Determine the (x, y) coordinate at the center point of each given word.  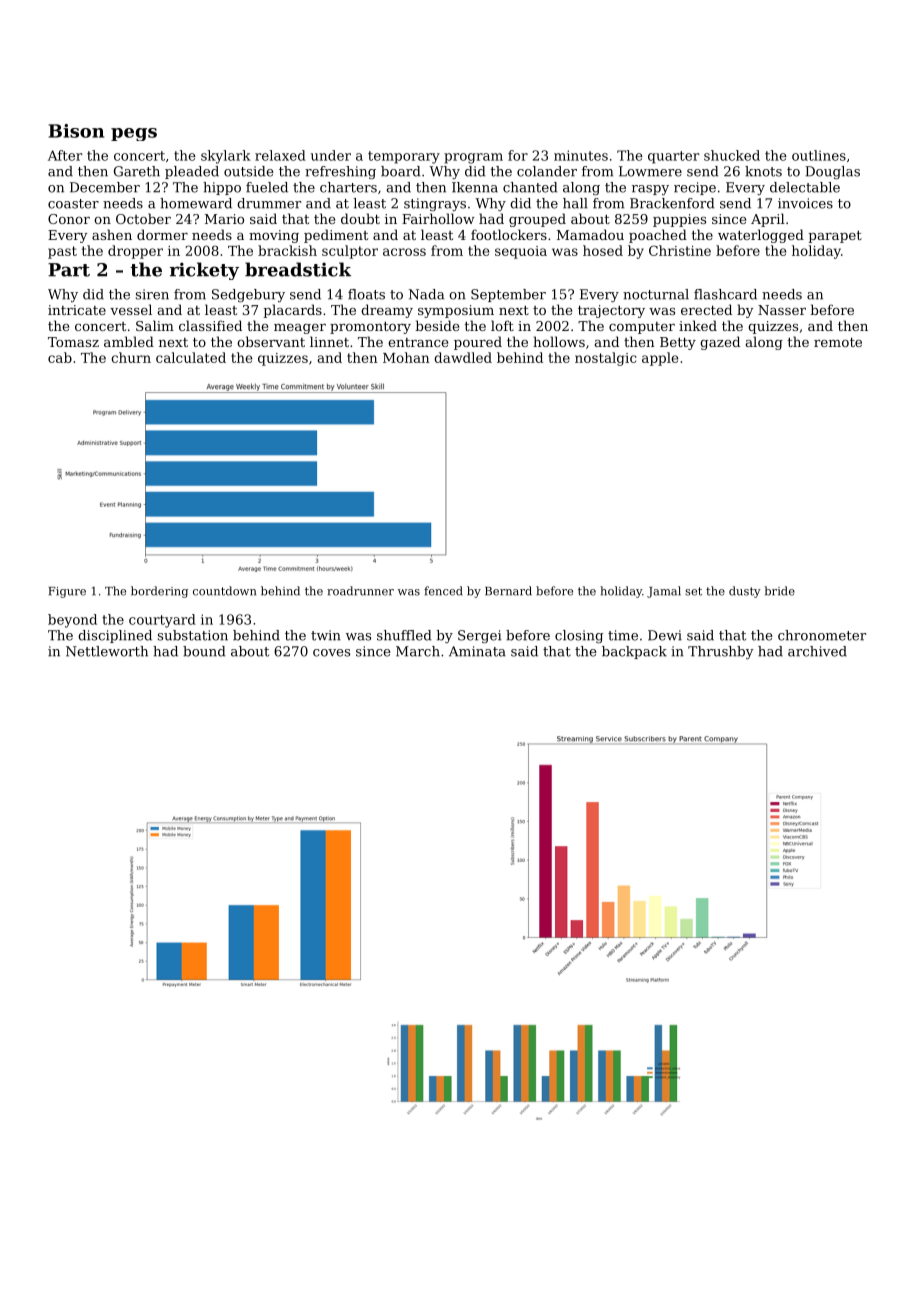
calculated (191, 357)
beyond (72, 621)
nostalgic (605, 359)
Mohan (406, 357)
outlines (819, 155)
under (331, 155)
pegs (134, 134)
